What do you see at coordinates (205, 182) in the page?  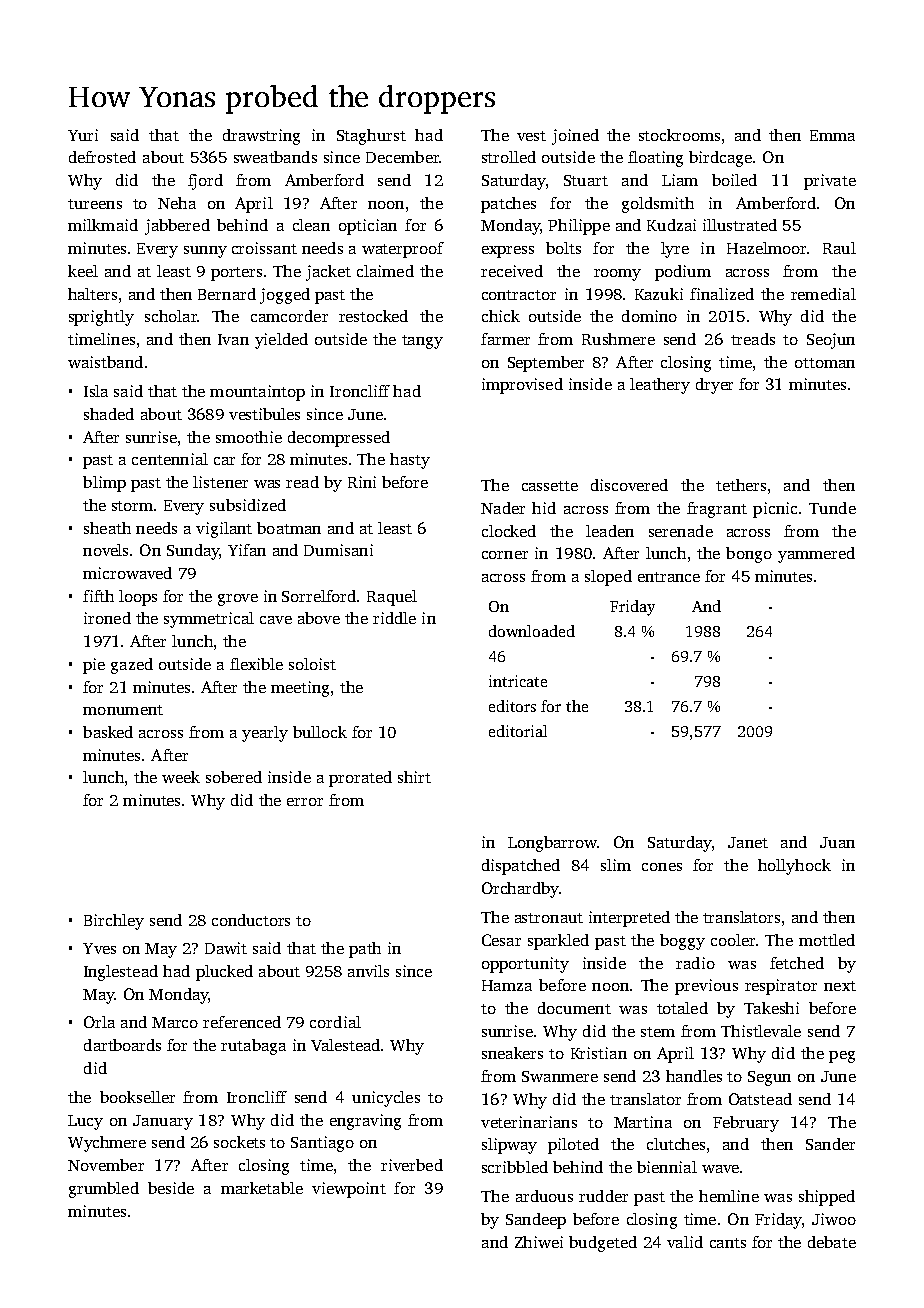 I see `fjord` at bounding box center [205, 182].
